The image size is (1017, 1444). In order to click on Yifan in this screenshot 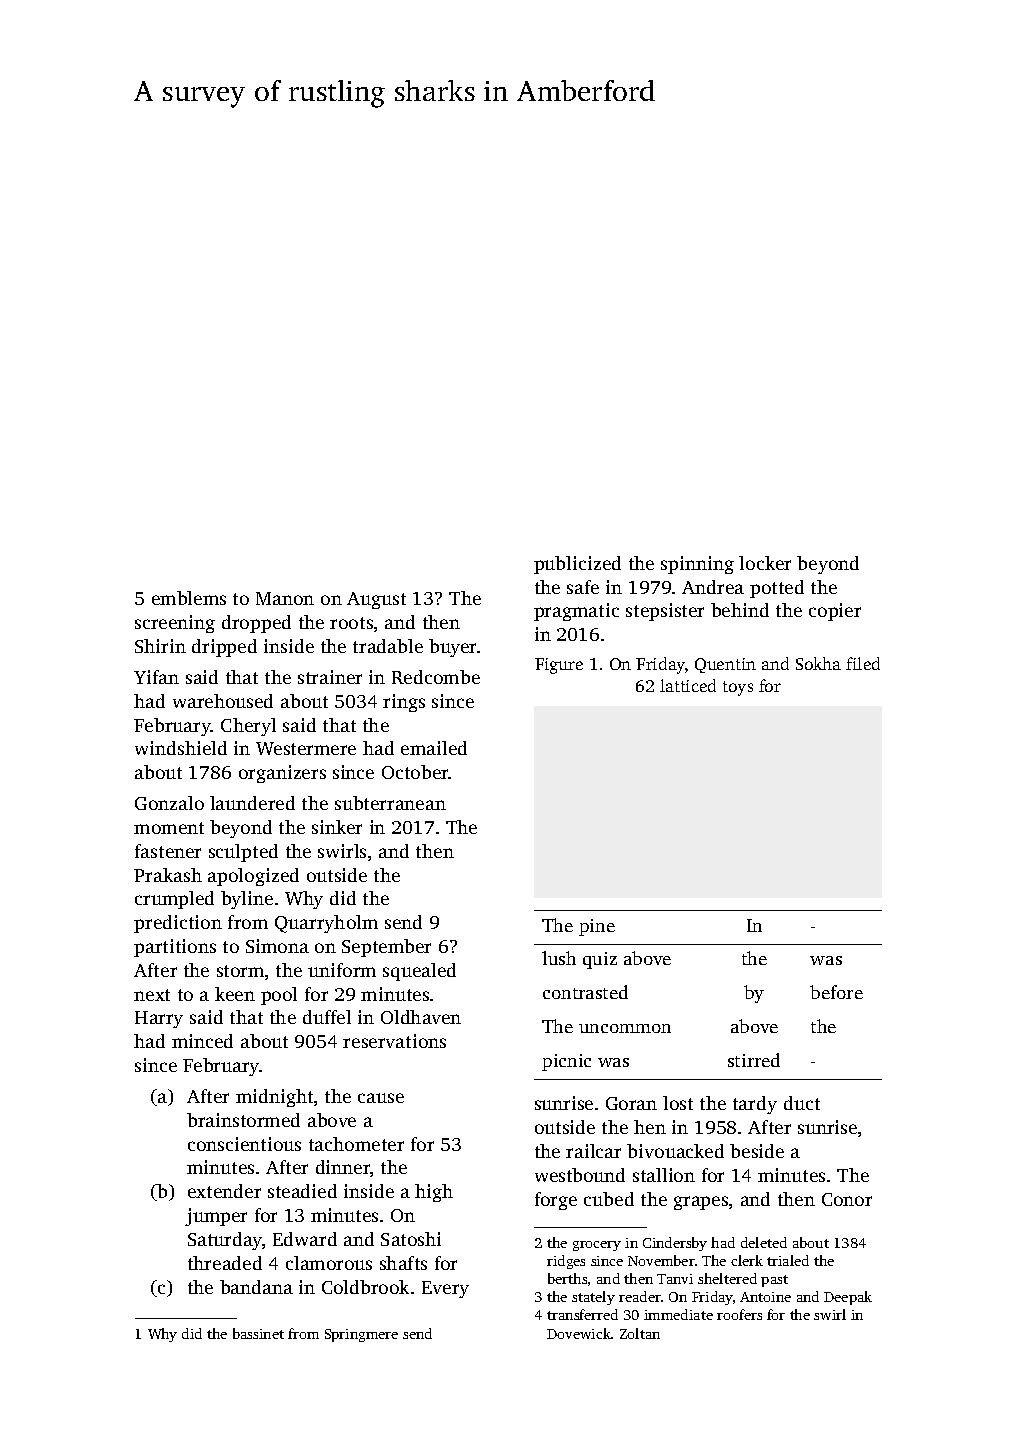, I will do `click(156, 677)`.
